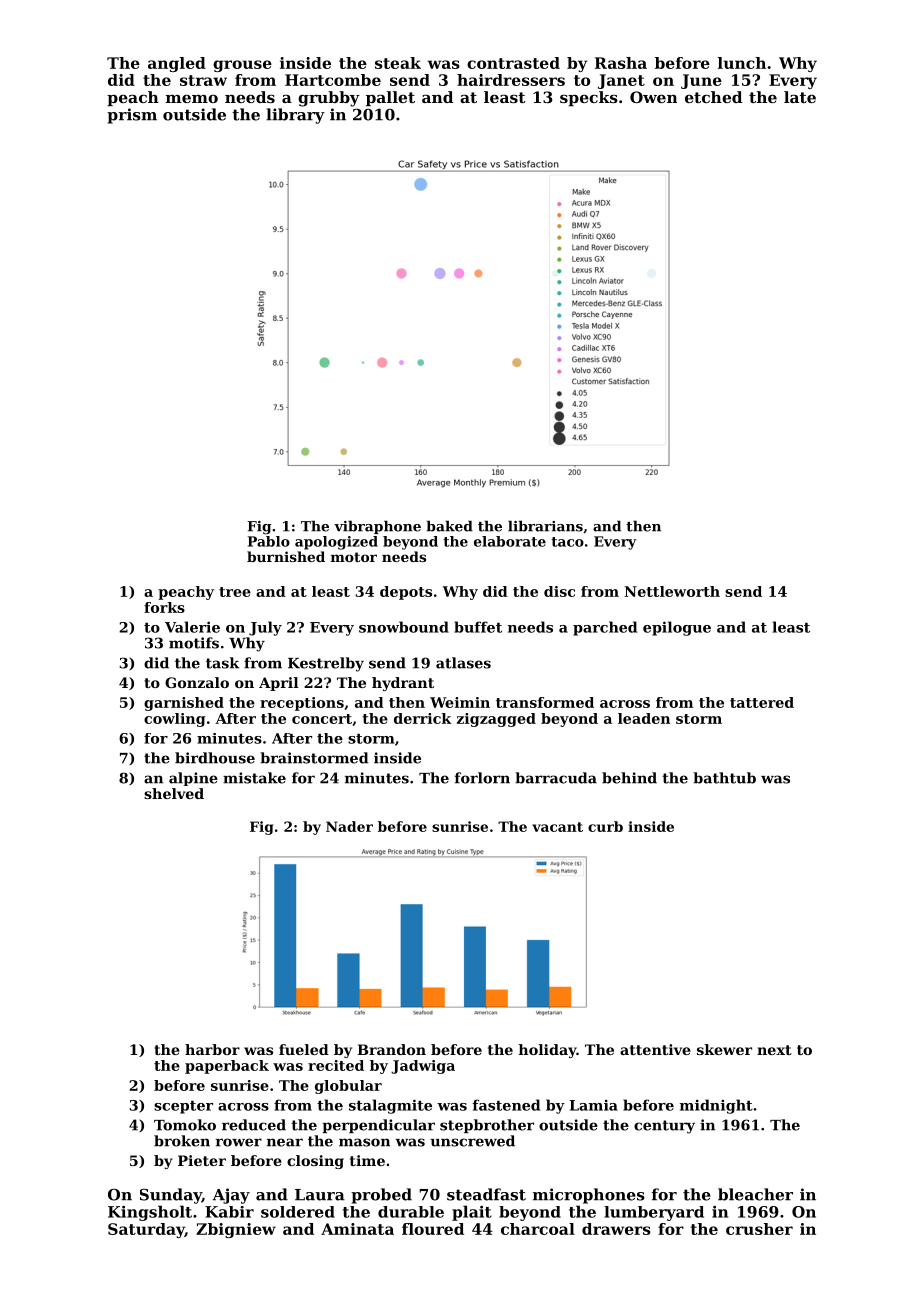  I want to click on midnight, so click(716, 1106).
